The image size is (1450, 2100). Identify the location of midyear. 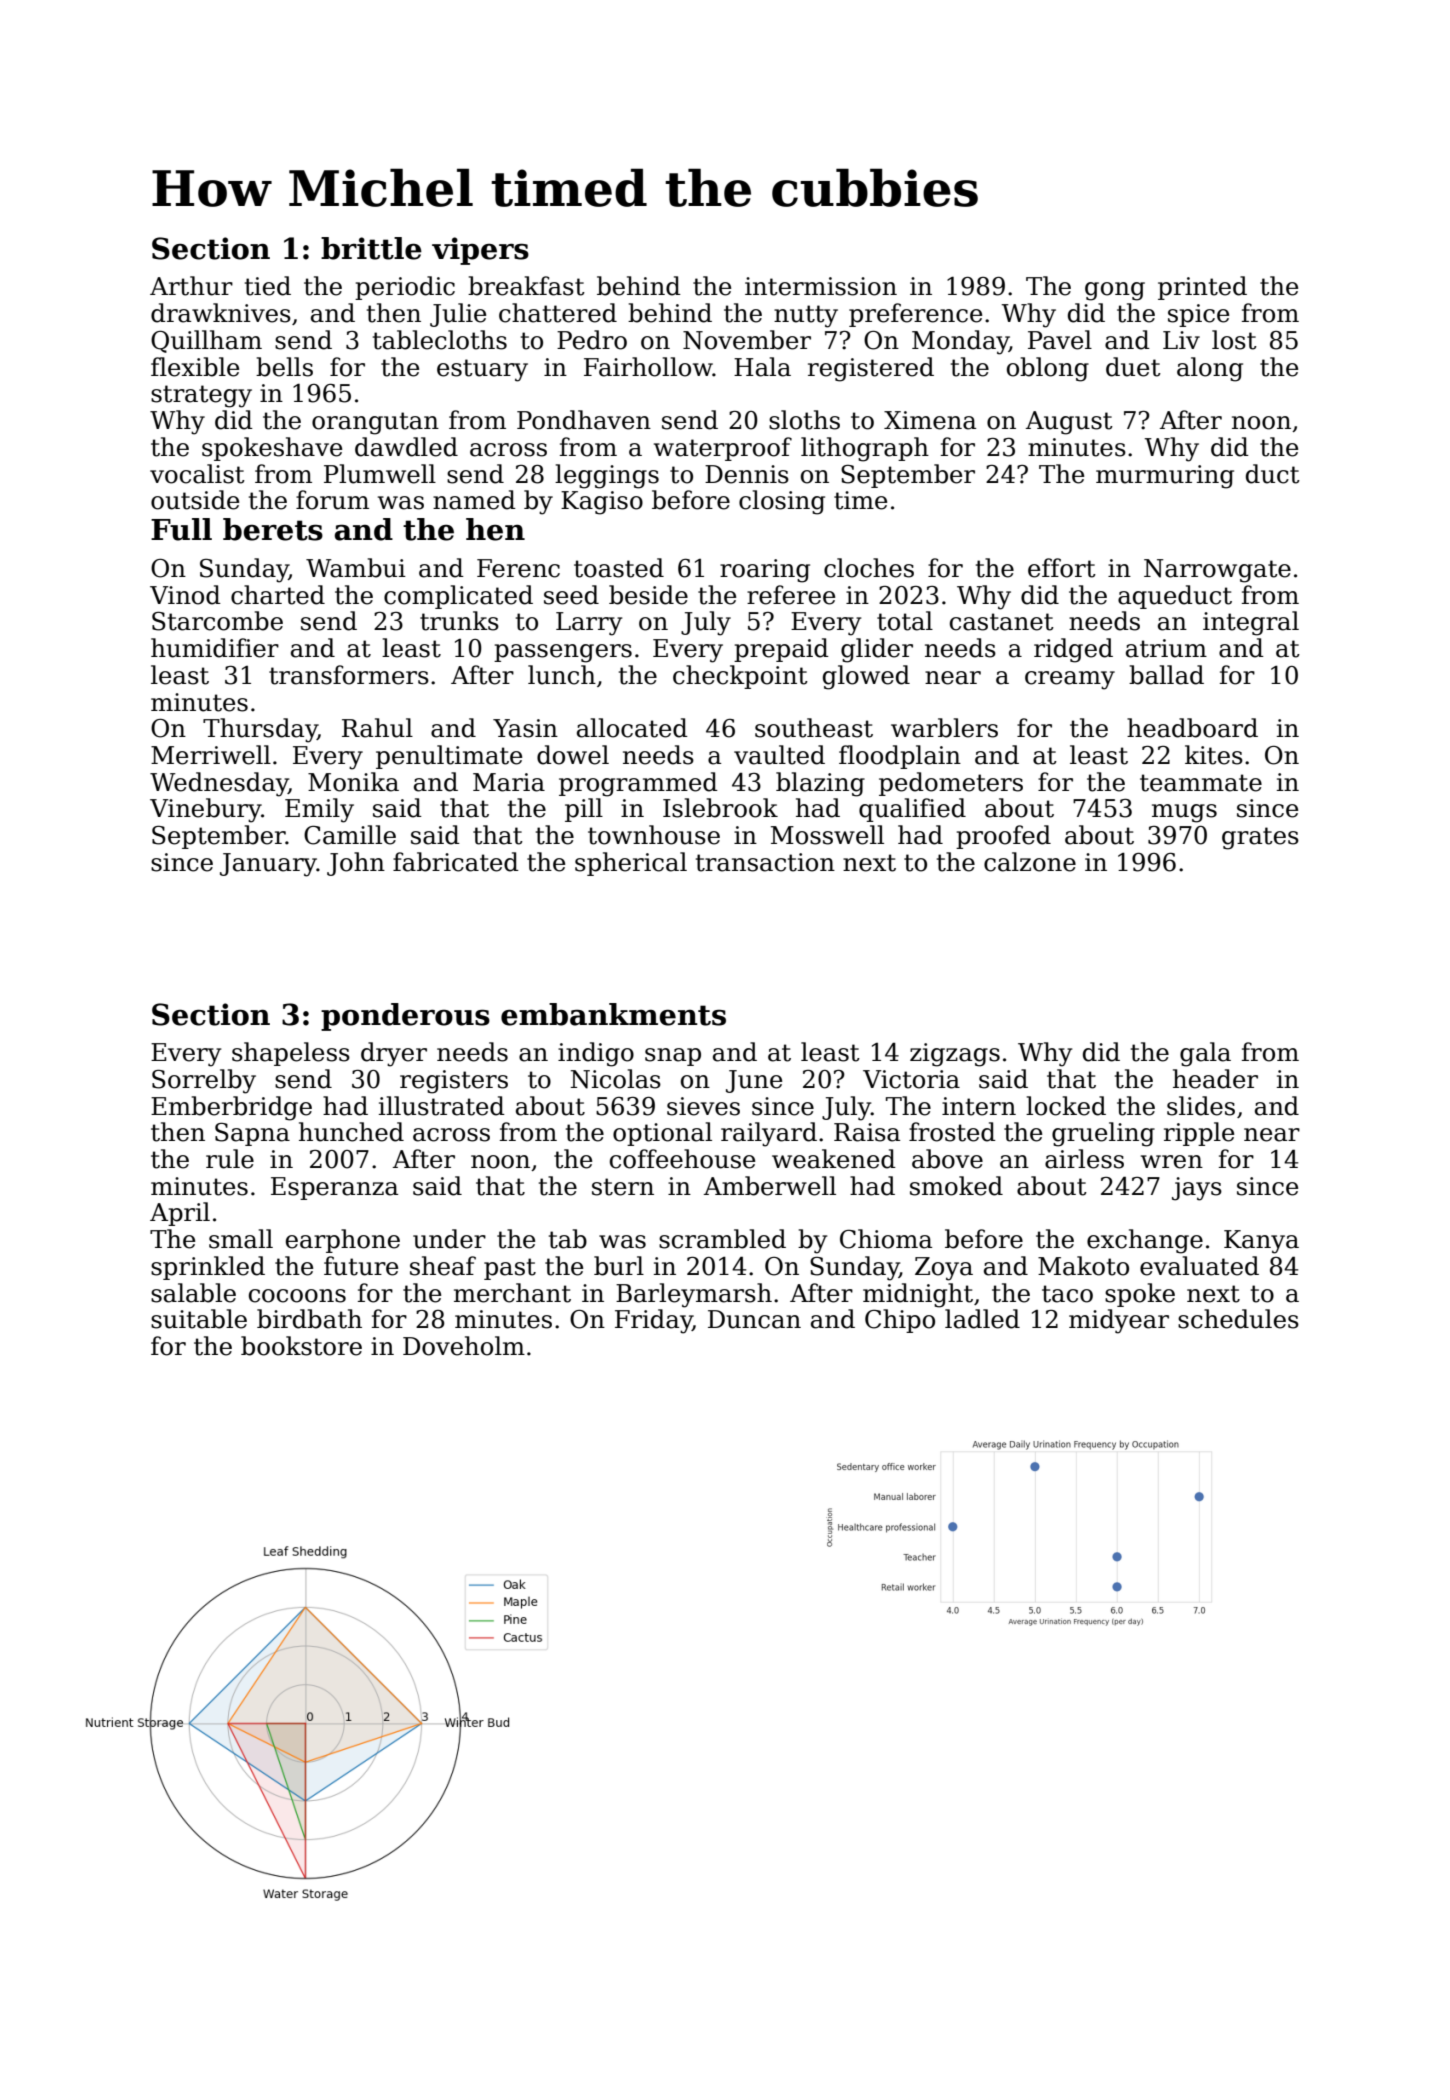
(1119, 1321).
